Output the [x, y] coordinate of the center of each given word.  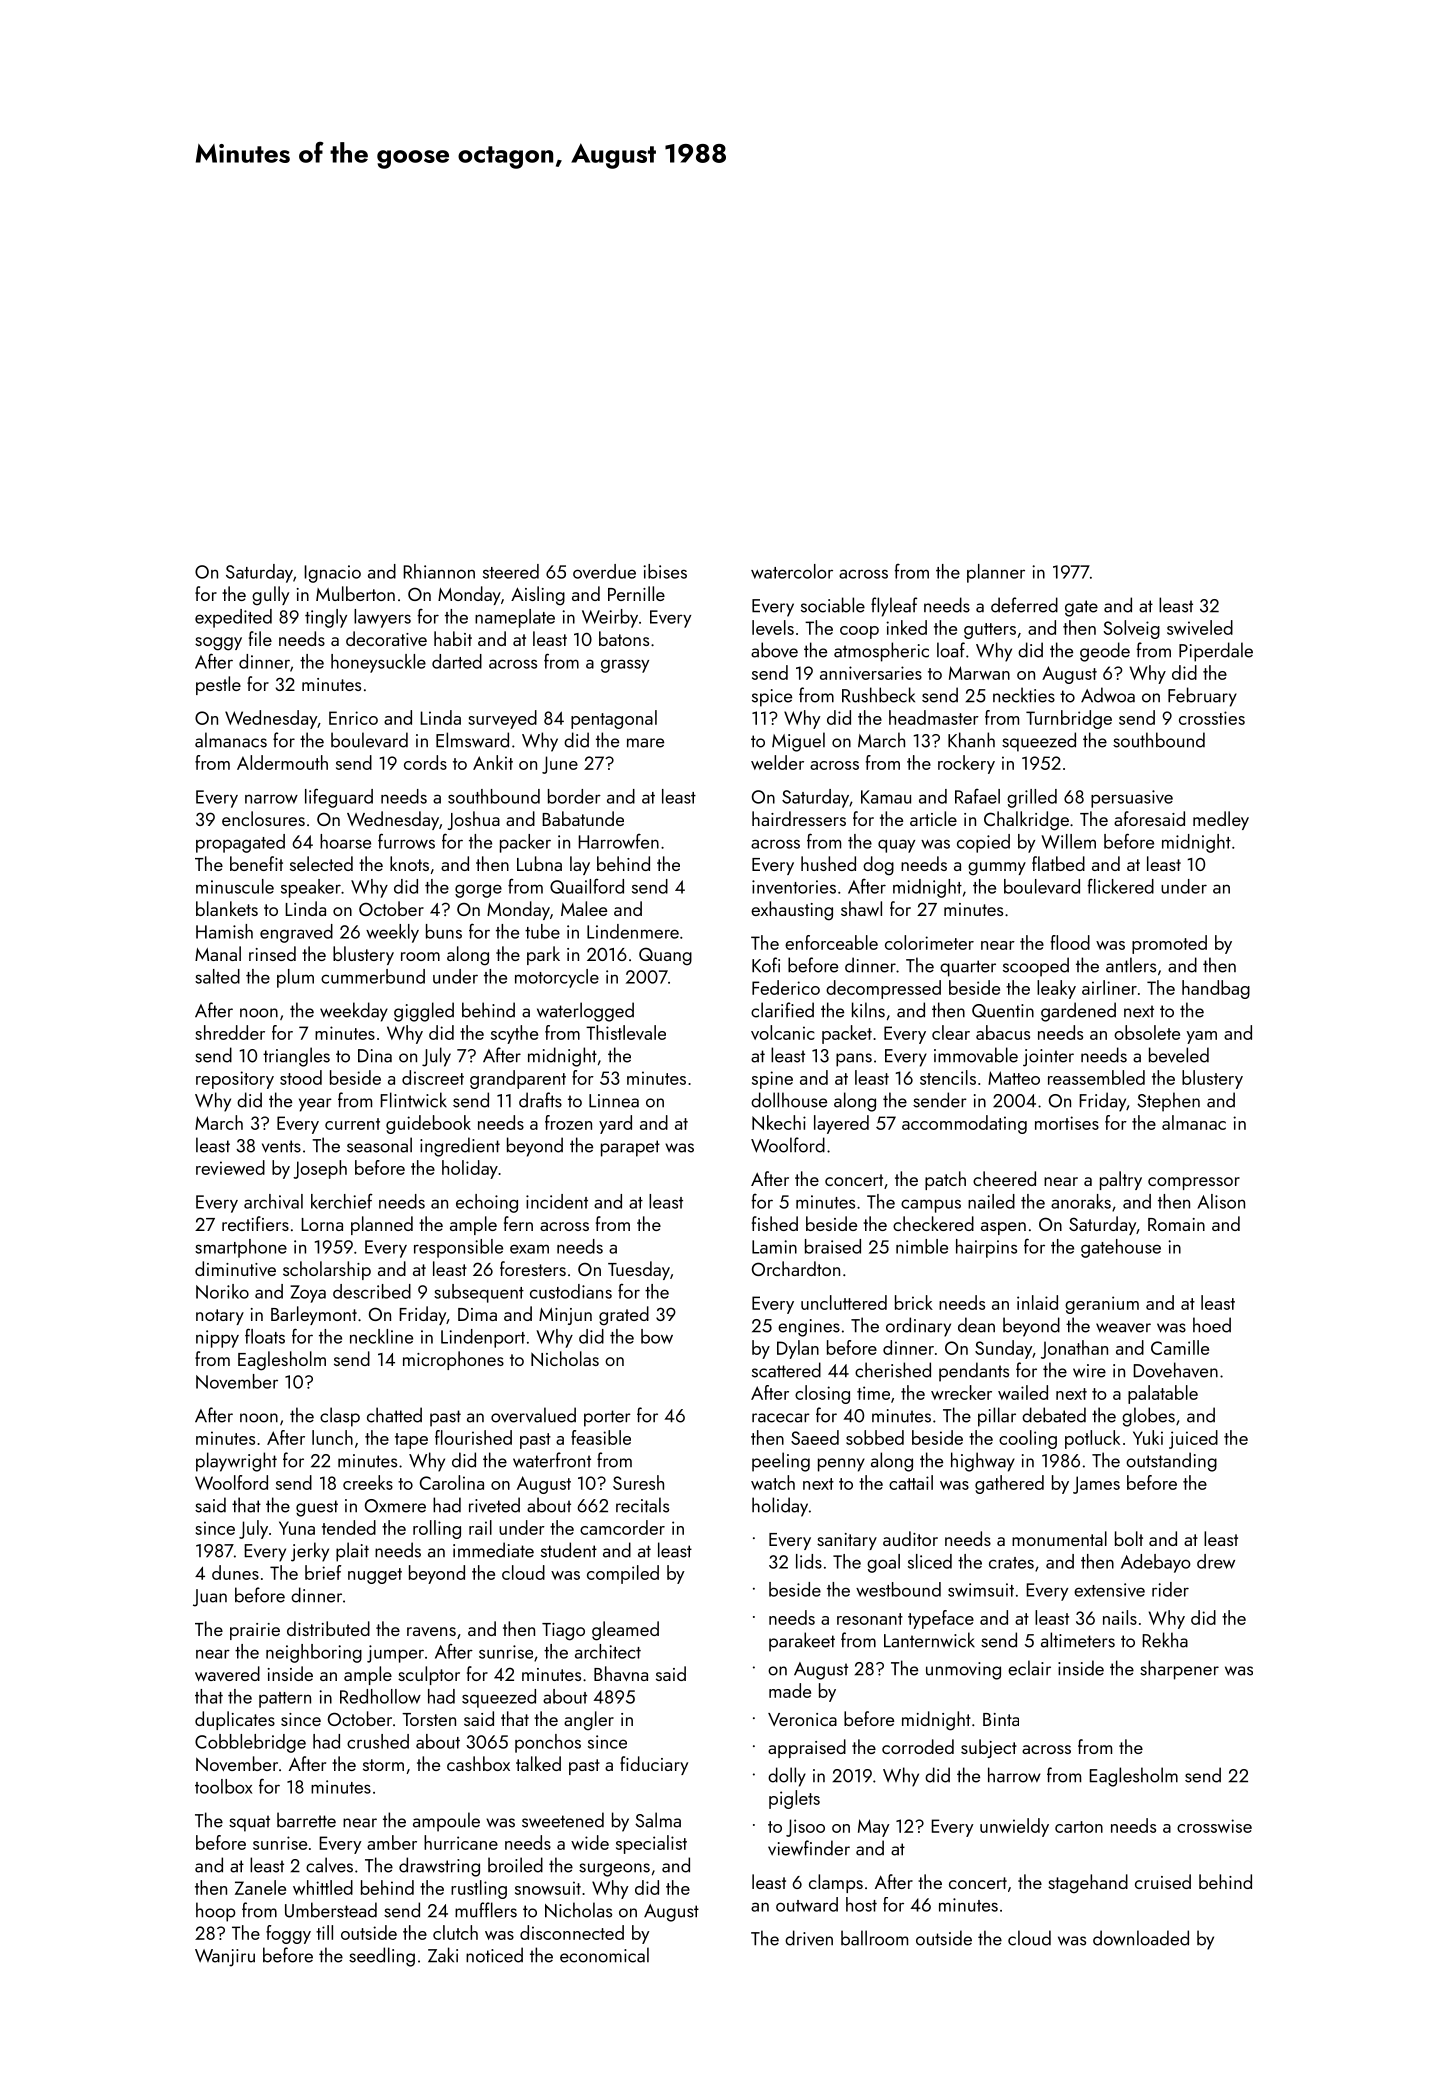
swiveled [1200, 627]
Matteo [1014, 1078]
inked [906, 627]
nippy [217, 1339]
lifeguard [339, 798]
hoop [215, 1912]
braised [833, 1246]
